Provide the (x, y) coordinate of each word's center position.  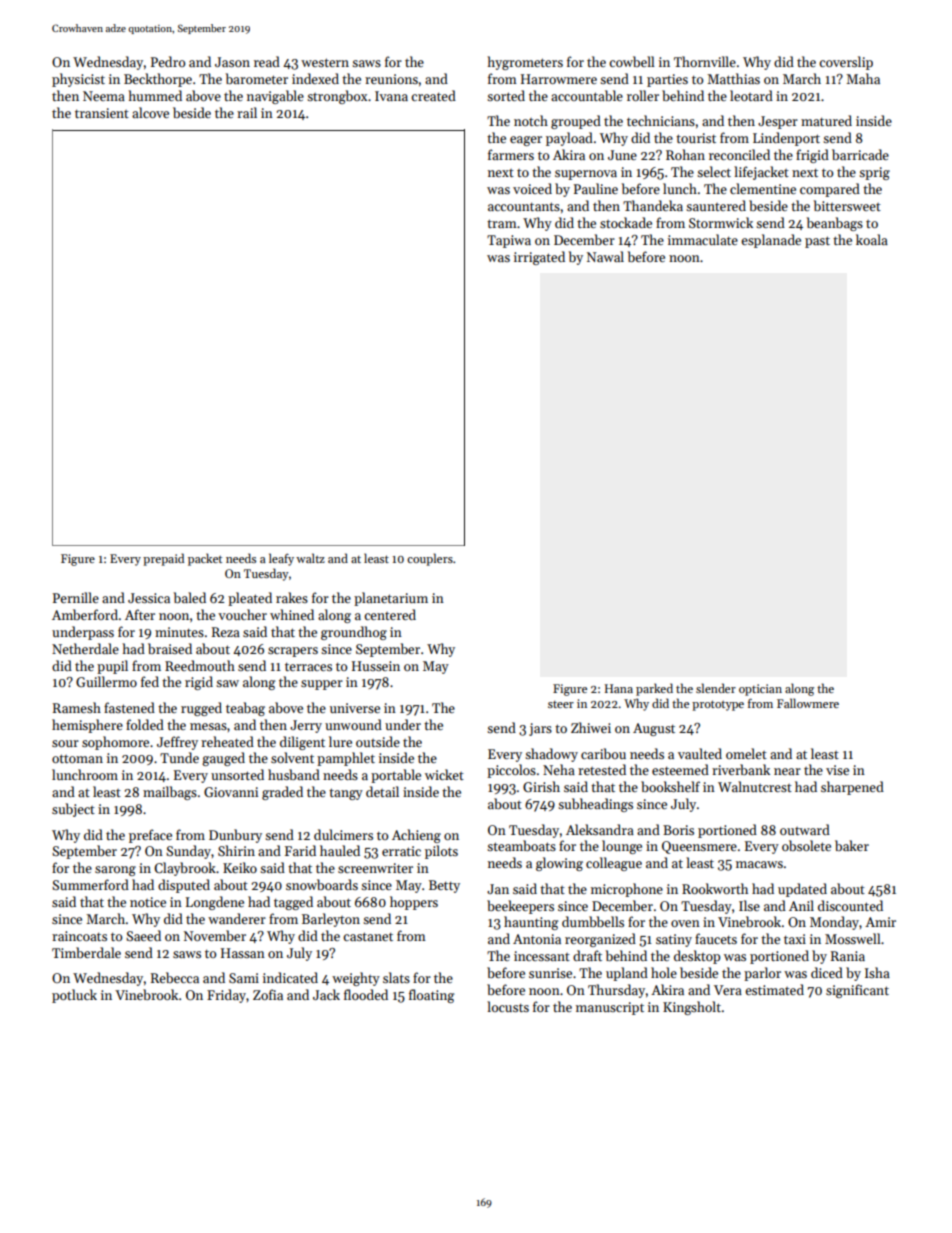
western (325, 62)
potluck (74, 996)
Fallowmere (808, 703)
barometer (257, 78)
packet (205, 559)
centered (390, 614)
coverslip (846, 63)
